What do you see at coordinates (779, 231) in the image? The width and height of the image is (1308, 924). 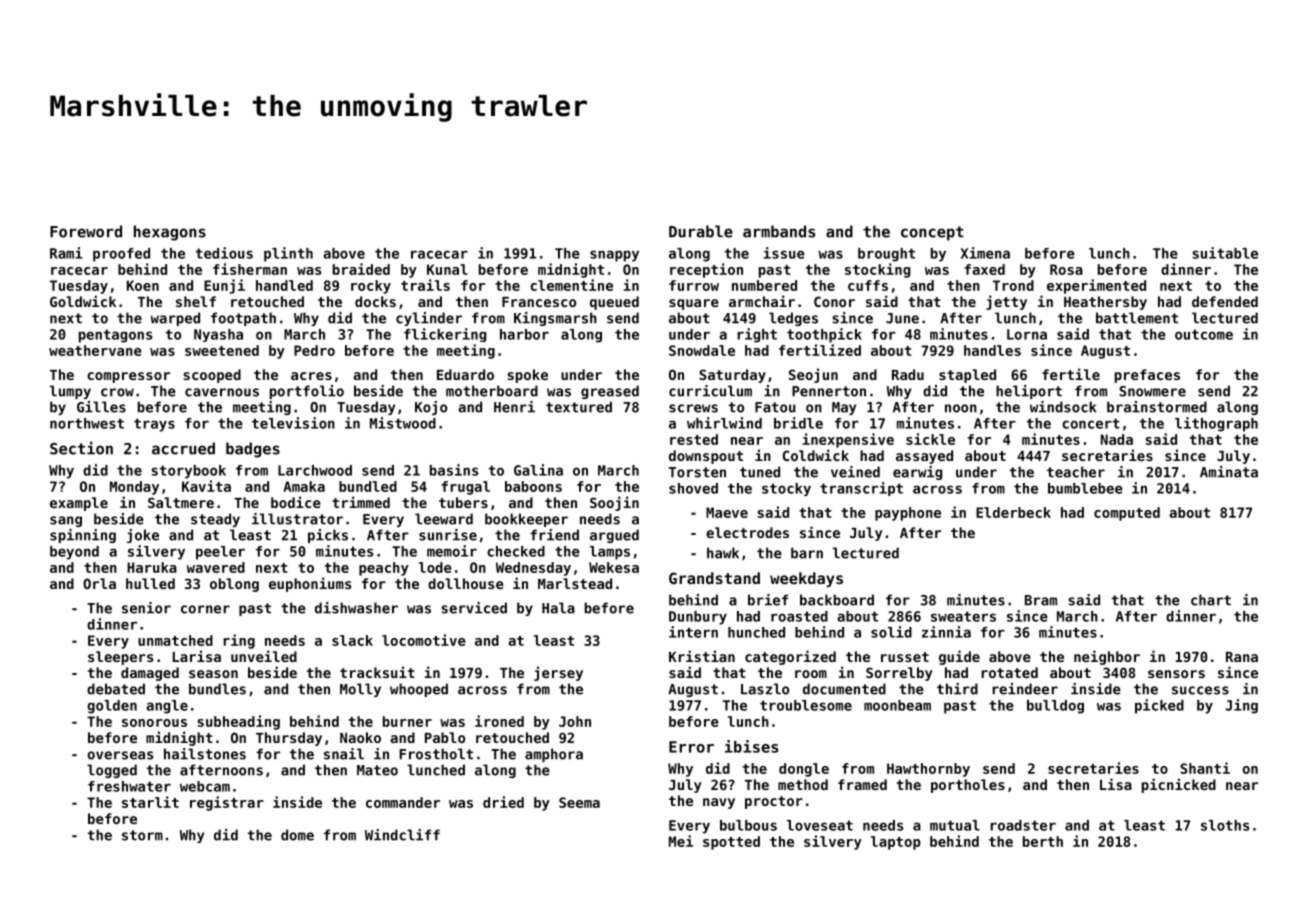 I see `armbands` at bounding box center [779, 231].
